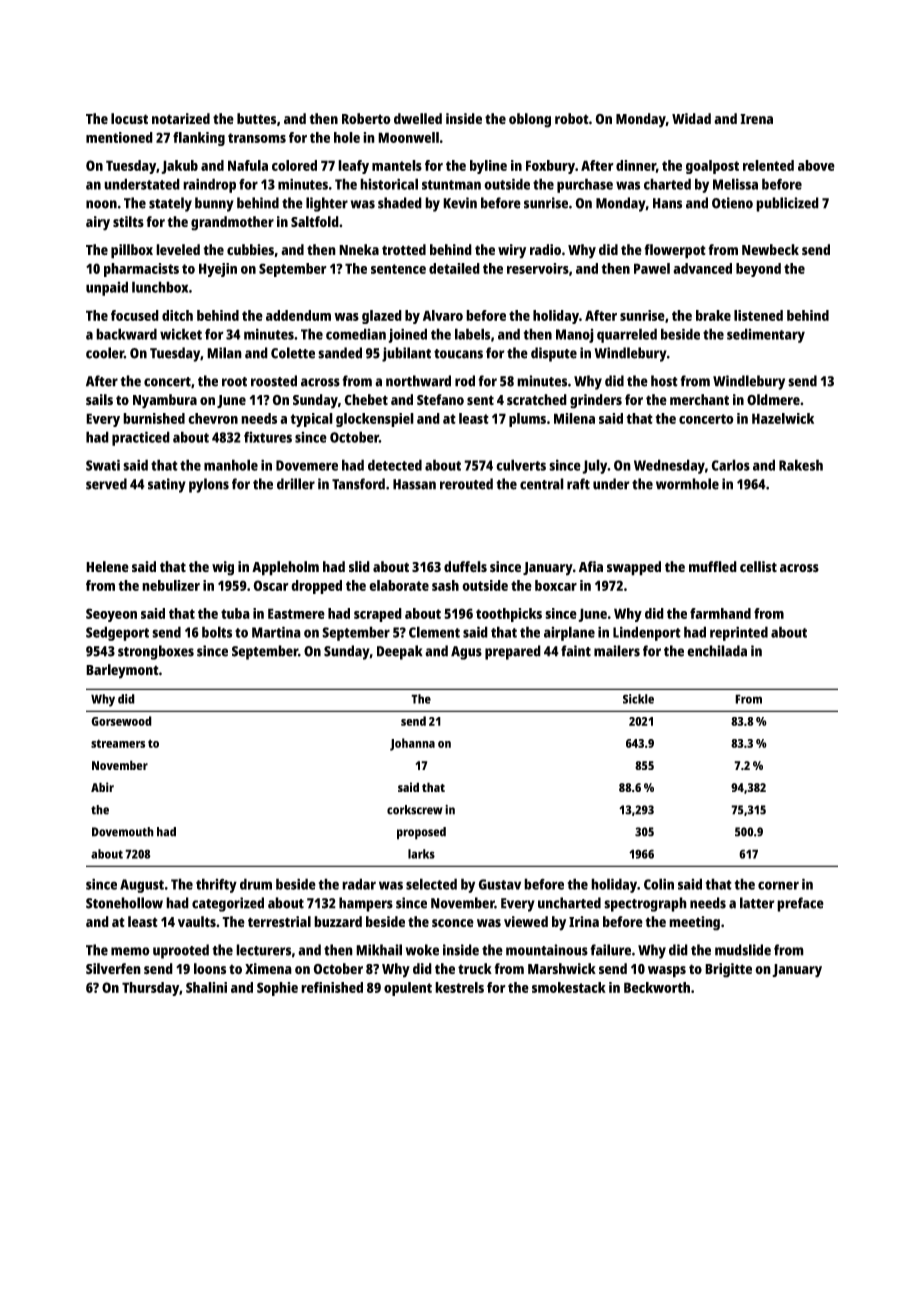 The image size is (924, 1308). What do you see at coordinates (712, 167) in the screenshot?
I see `goalpost` at bounding box center [712, 167].
